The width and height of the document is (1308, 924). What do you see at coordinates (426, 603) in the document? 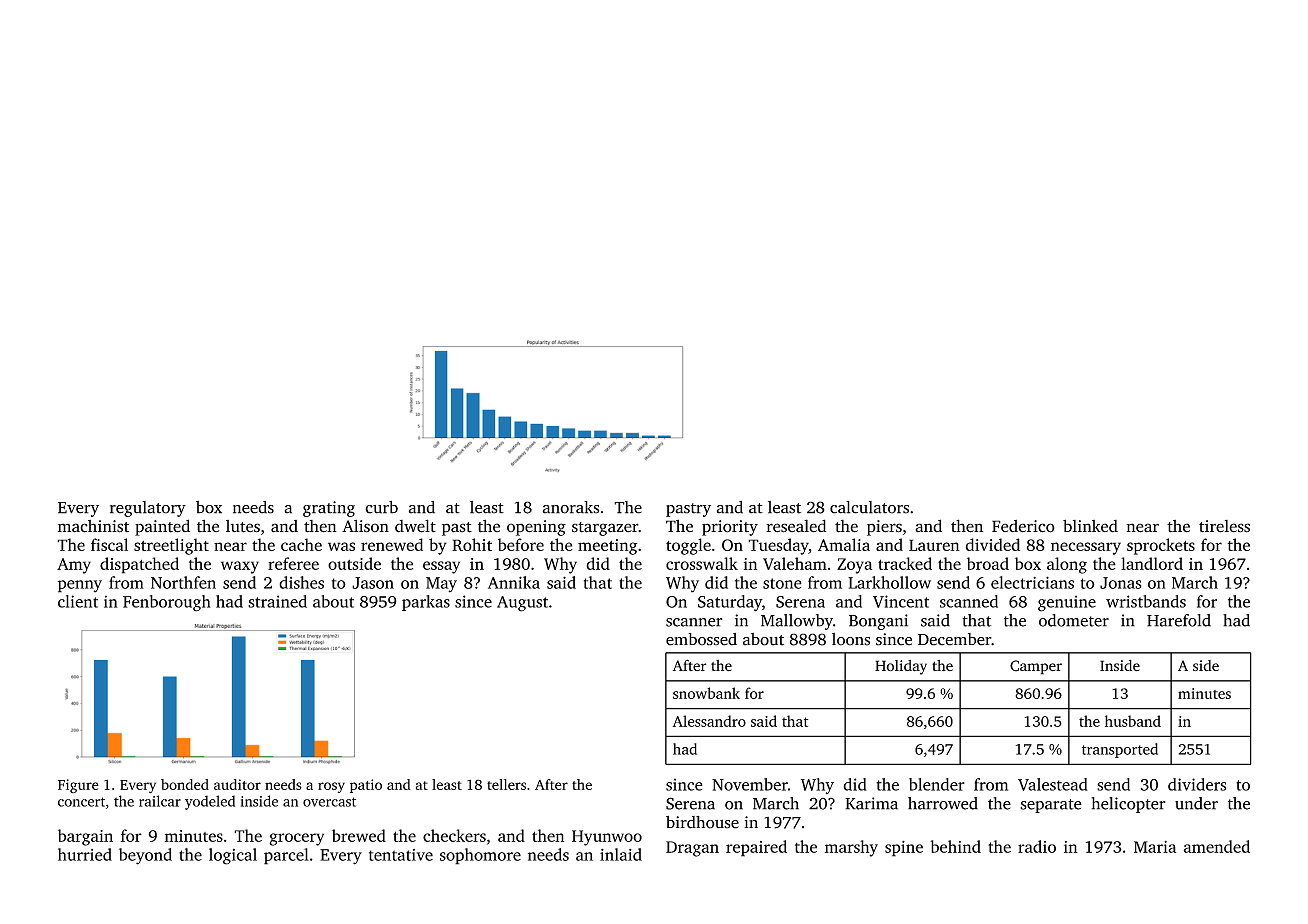
I see `parkas` at bounding box center [426, 603].
